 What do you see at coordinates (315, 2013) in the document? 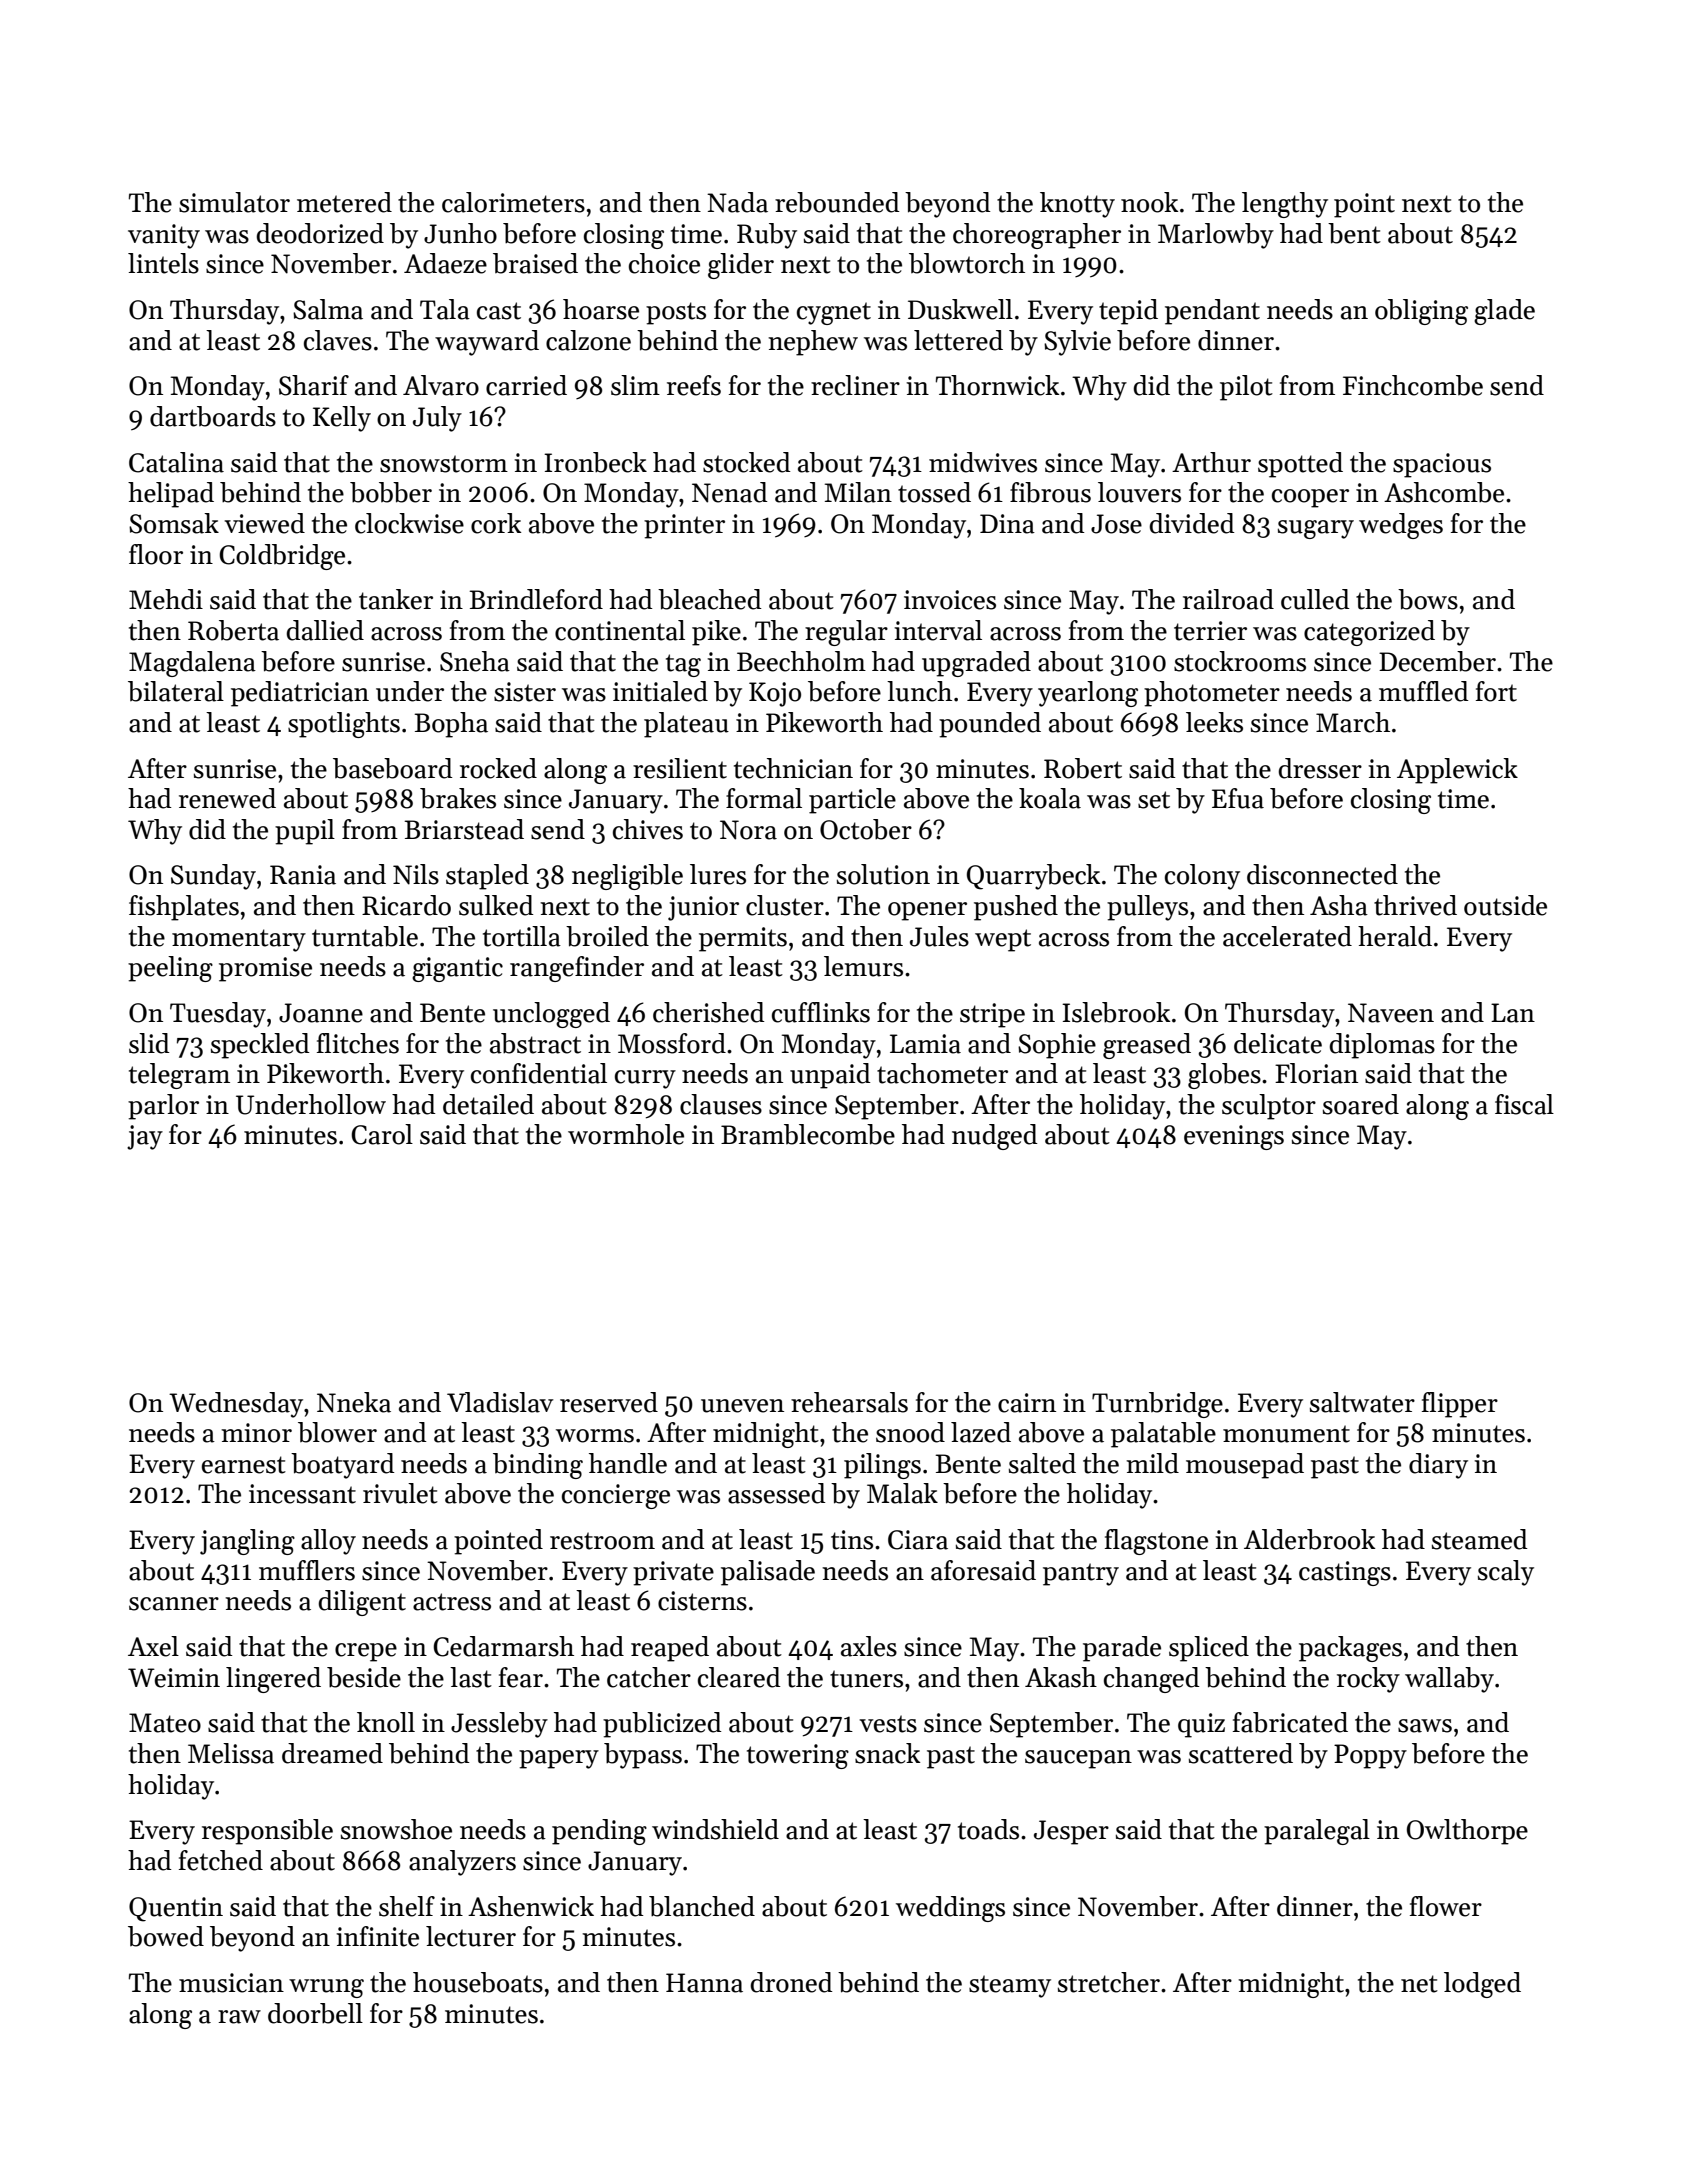
I see `doorbell` at bounding box center [315, 2013].
